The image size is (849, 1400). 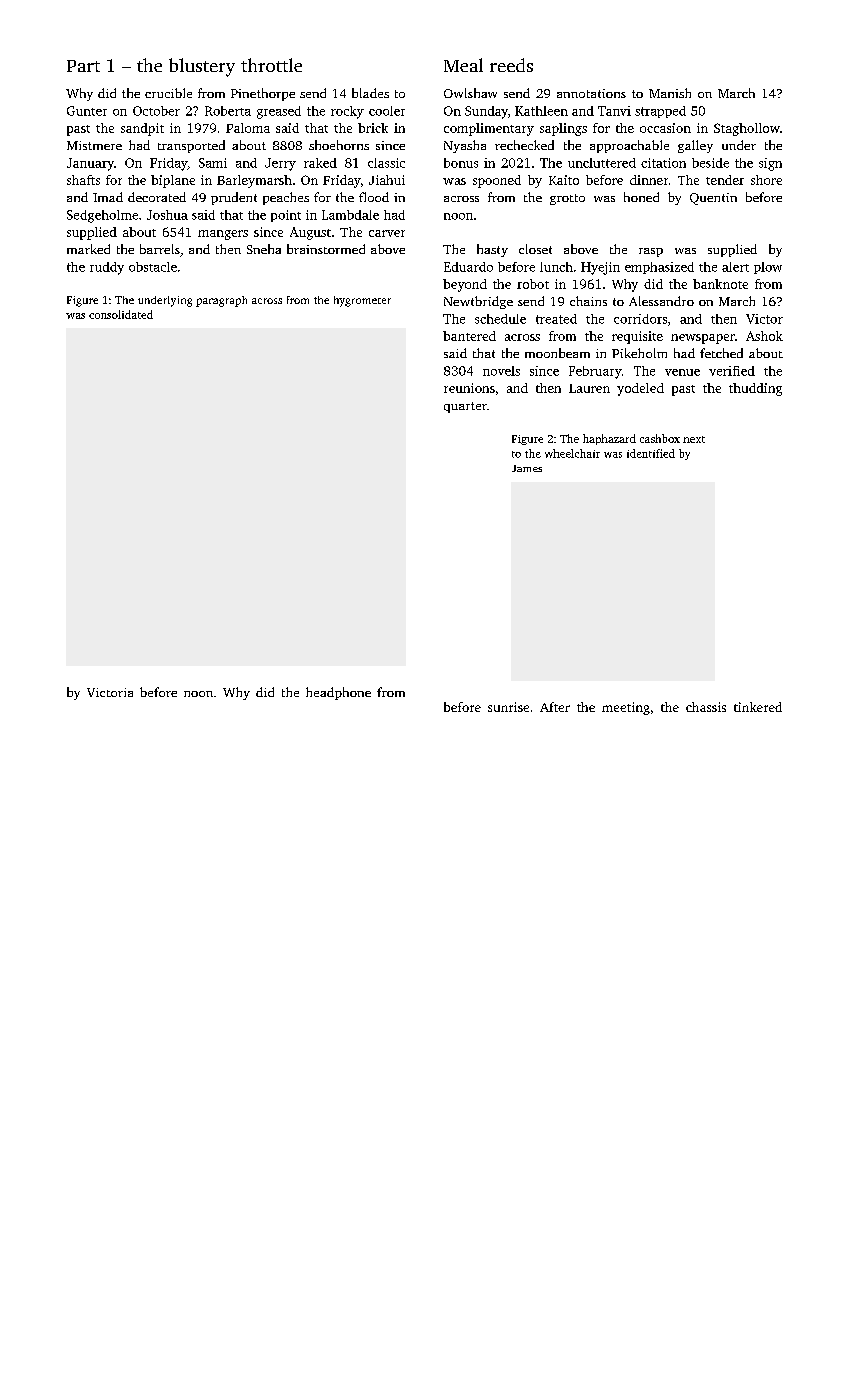 I want to click on October, so click(x=156, y=111).
